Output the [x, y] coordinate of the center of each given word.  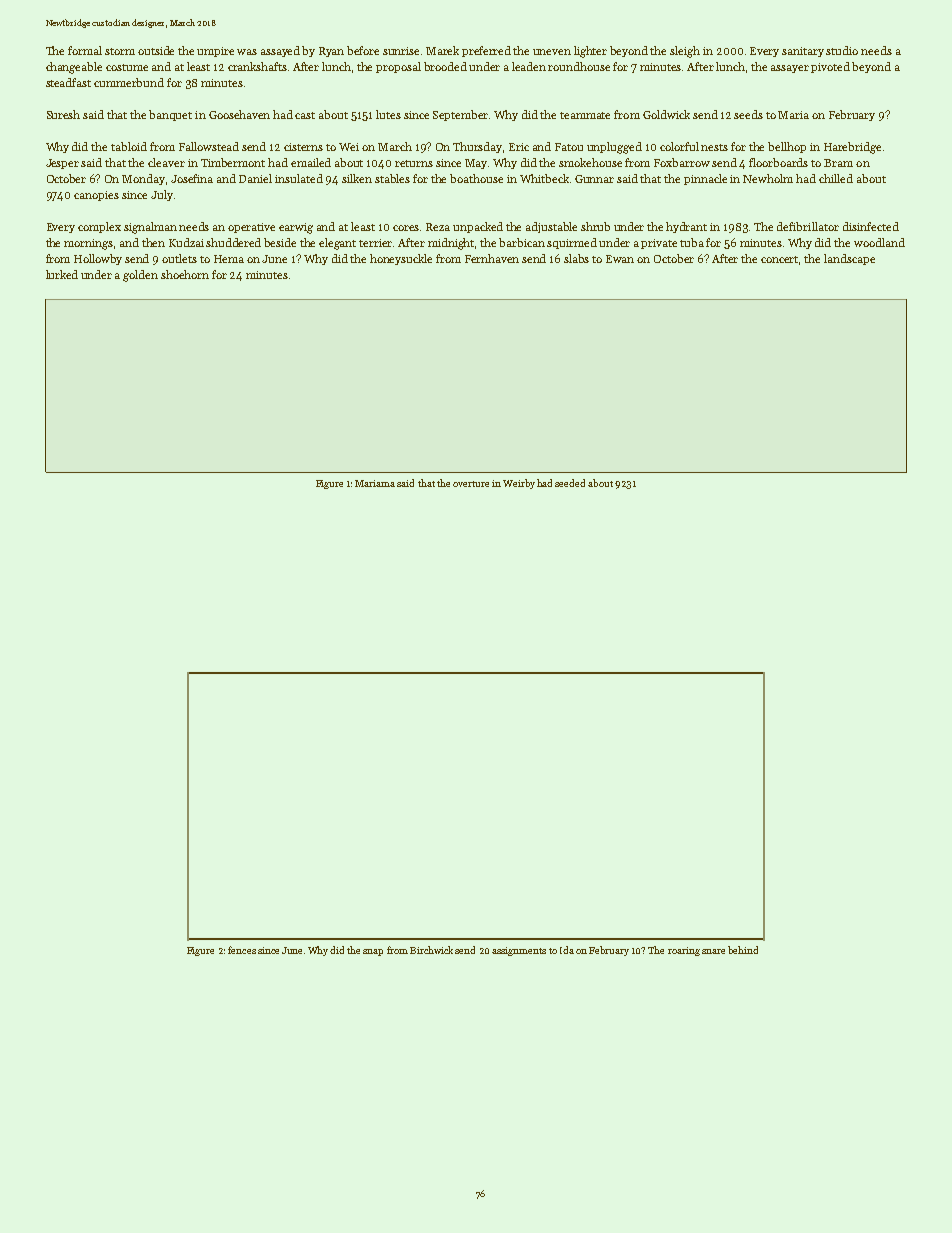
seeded [570, 483]
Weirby [519, 484]
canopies [96, 196]
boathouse [476, 178]
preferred [486, 51]
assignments [519, 951]
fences [242, 950]
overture [471, 484]
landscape [849, 259]
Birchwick [431, 950]
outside [156, 50]
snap [373, 952]
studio [842, 50]
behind [743, 950]
